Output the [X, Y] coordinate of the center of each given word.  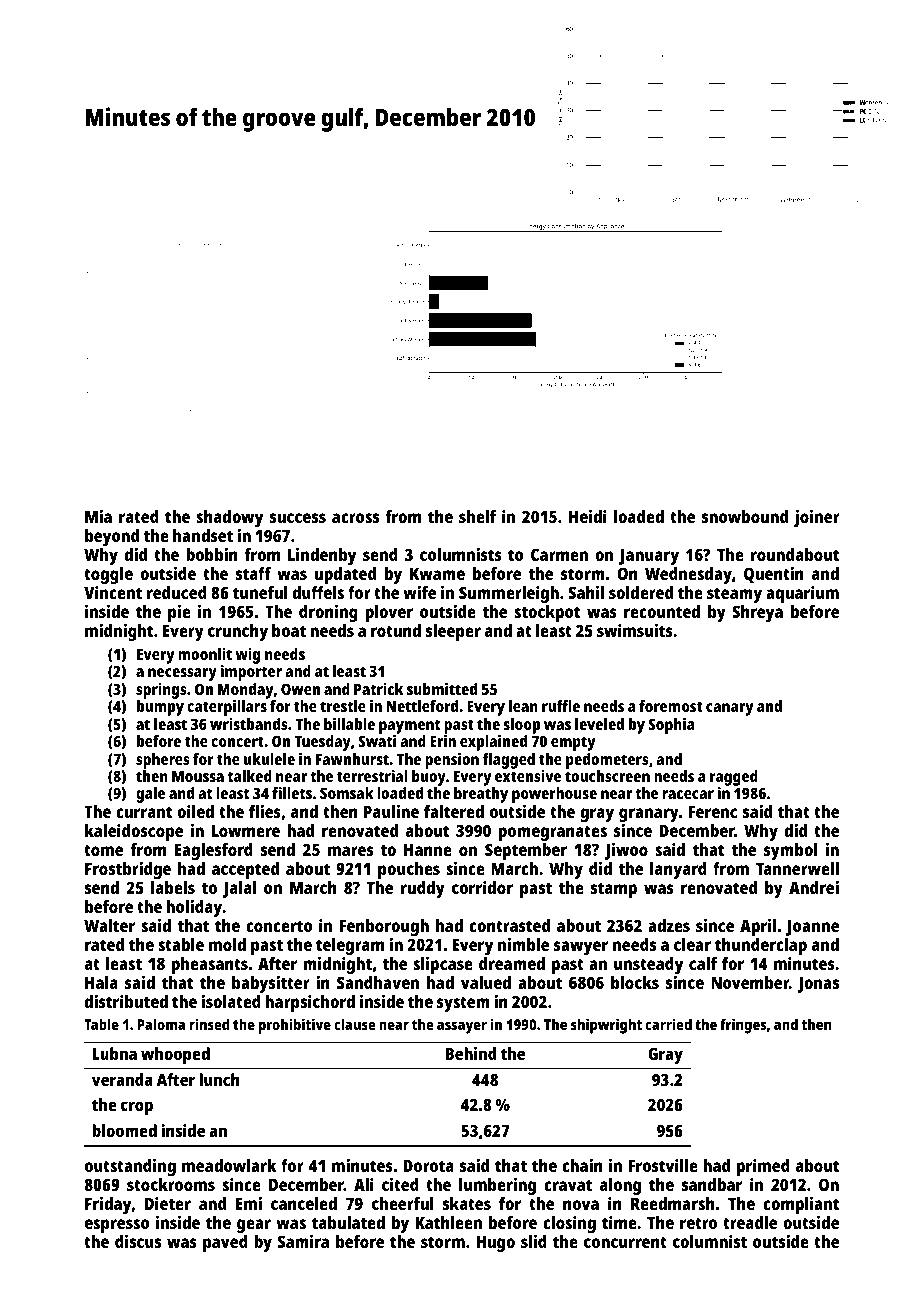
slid [534, 1241]
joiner [817, 518]
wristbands [249, 724]
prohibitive [295, 1026]
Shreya [757, 613]
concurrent [625, 1242]
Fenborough [384, 927]
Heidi [588, 516]
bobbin [212, 554]
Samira [303, 1241]
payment [409, 726]
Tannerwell [797, 868]
